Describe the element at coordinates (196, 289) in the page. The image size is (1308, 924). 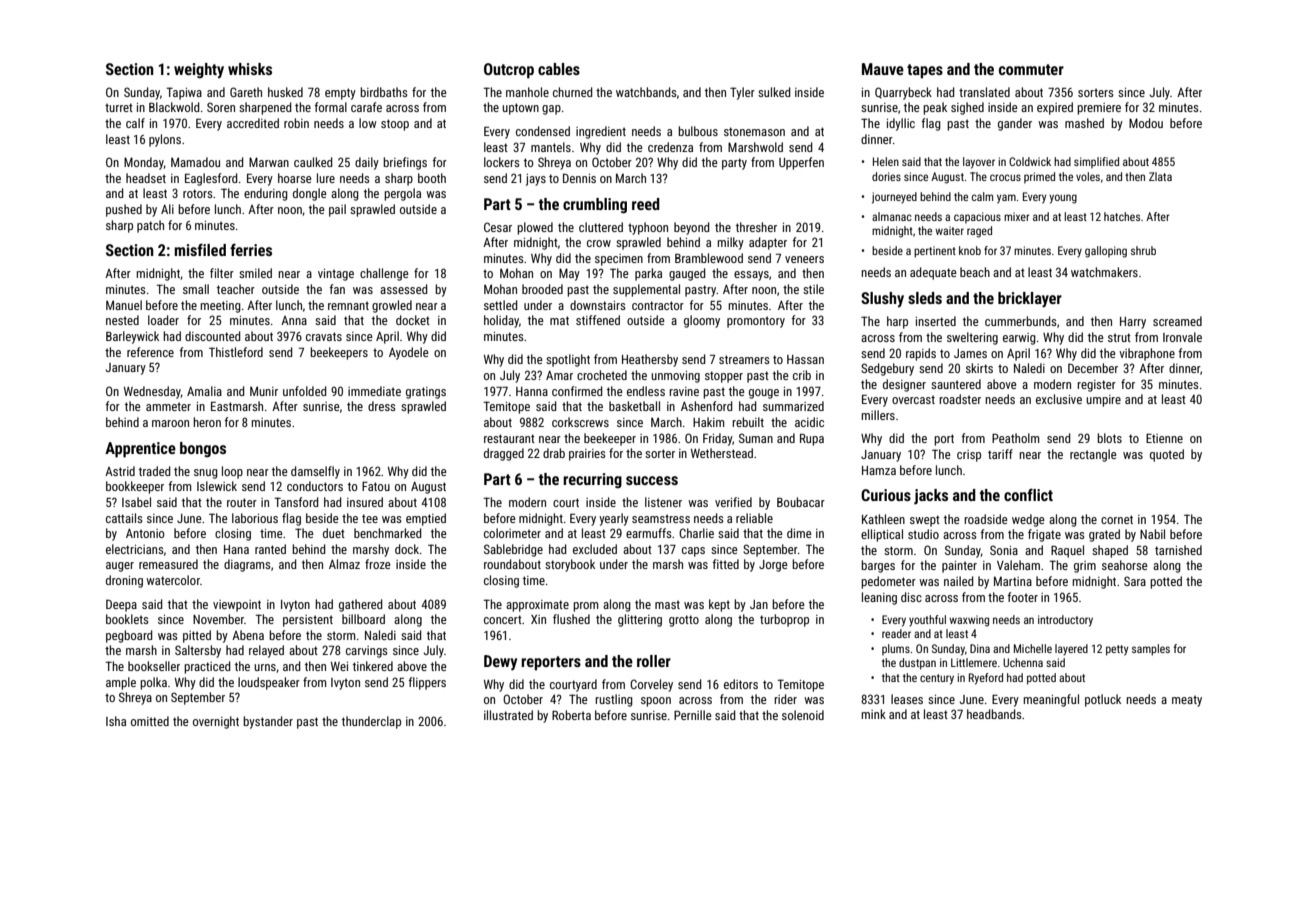
I see `small` at that location.
